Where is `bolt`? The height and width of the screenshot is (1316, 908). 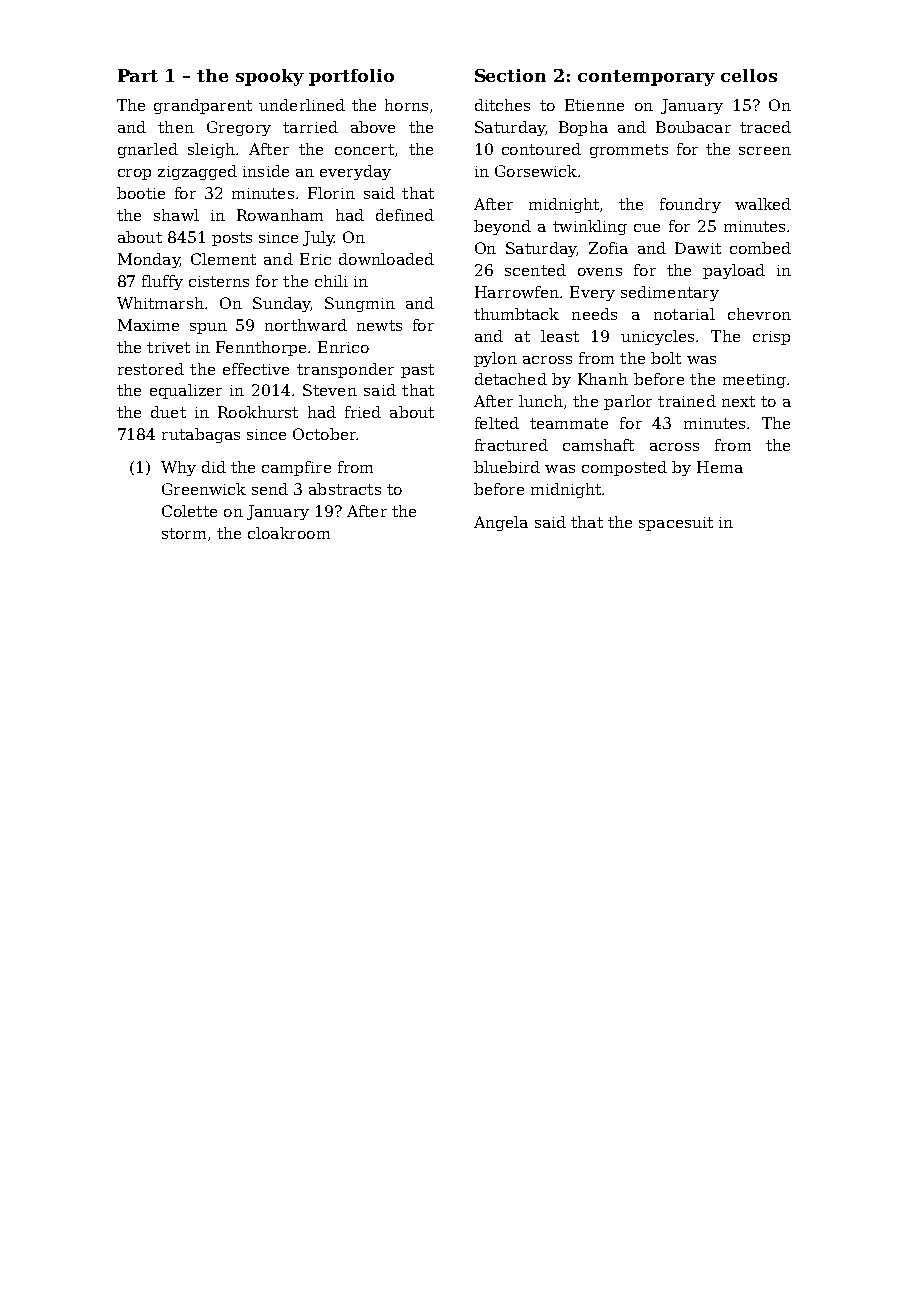 bolt is located at coordinates (666, 358).
